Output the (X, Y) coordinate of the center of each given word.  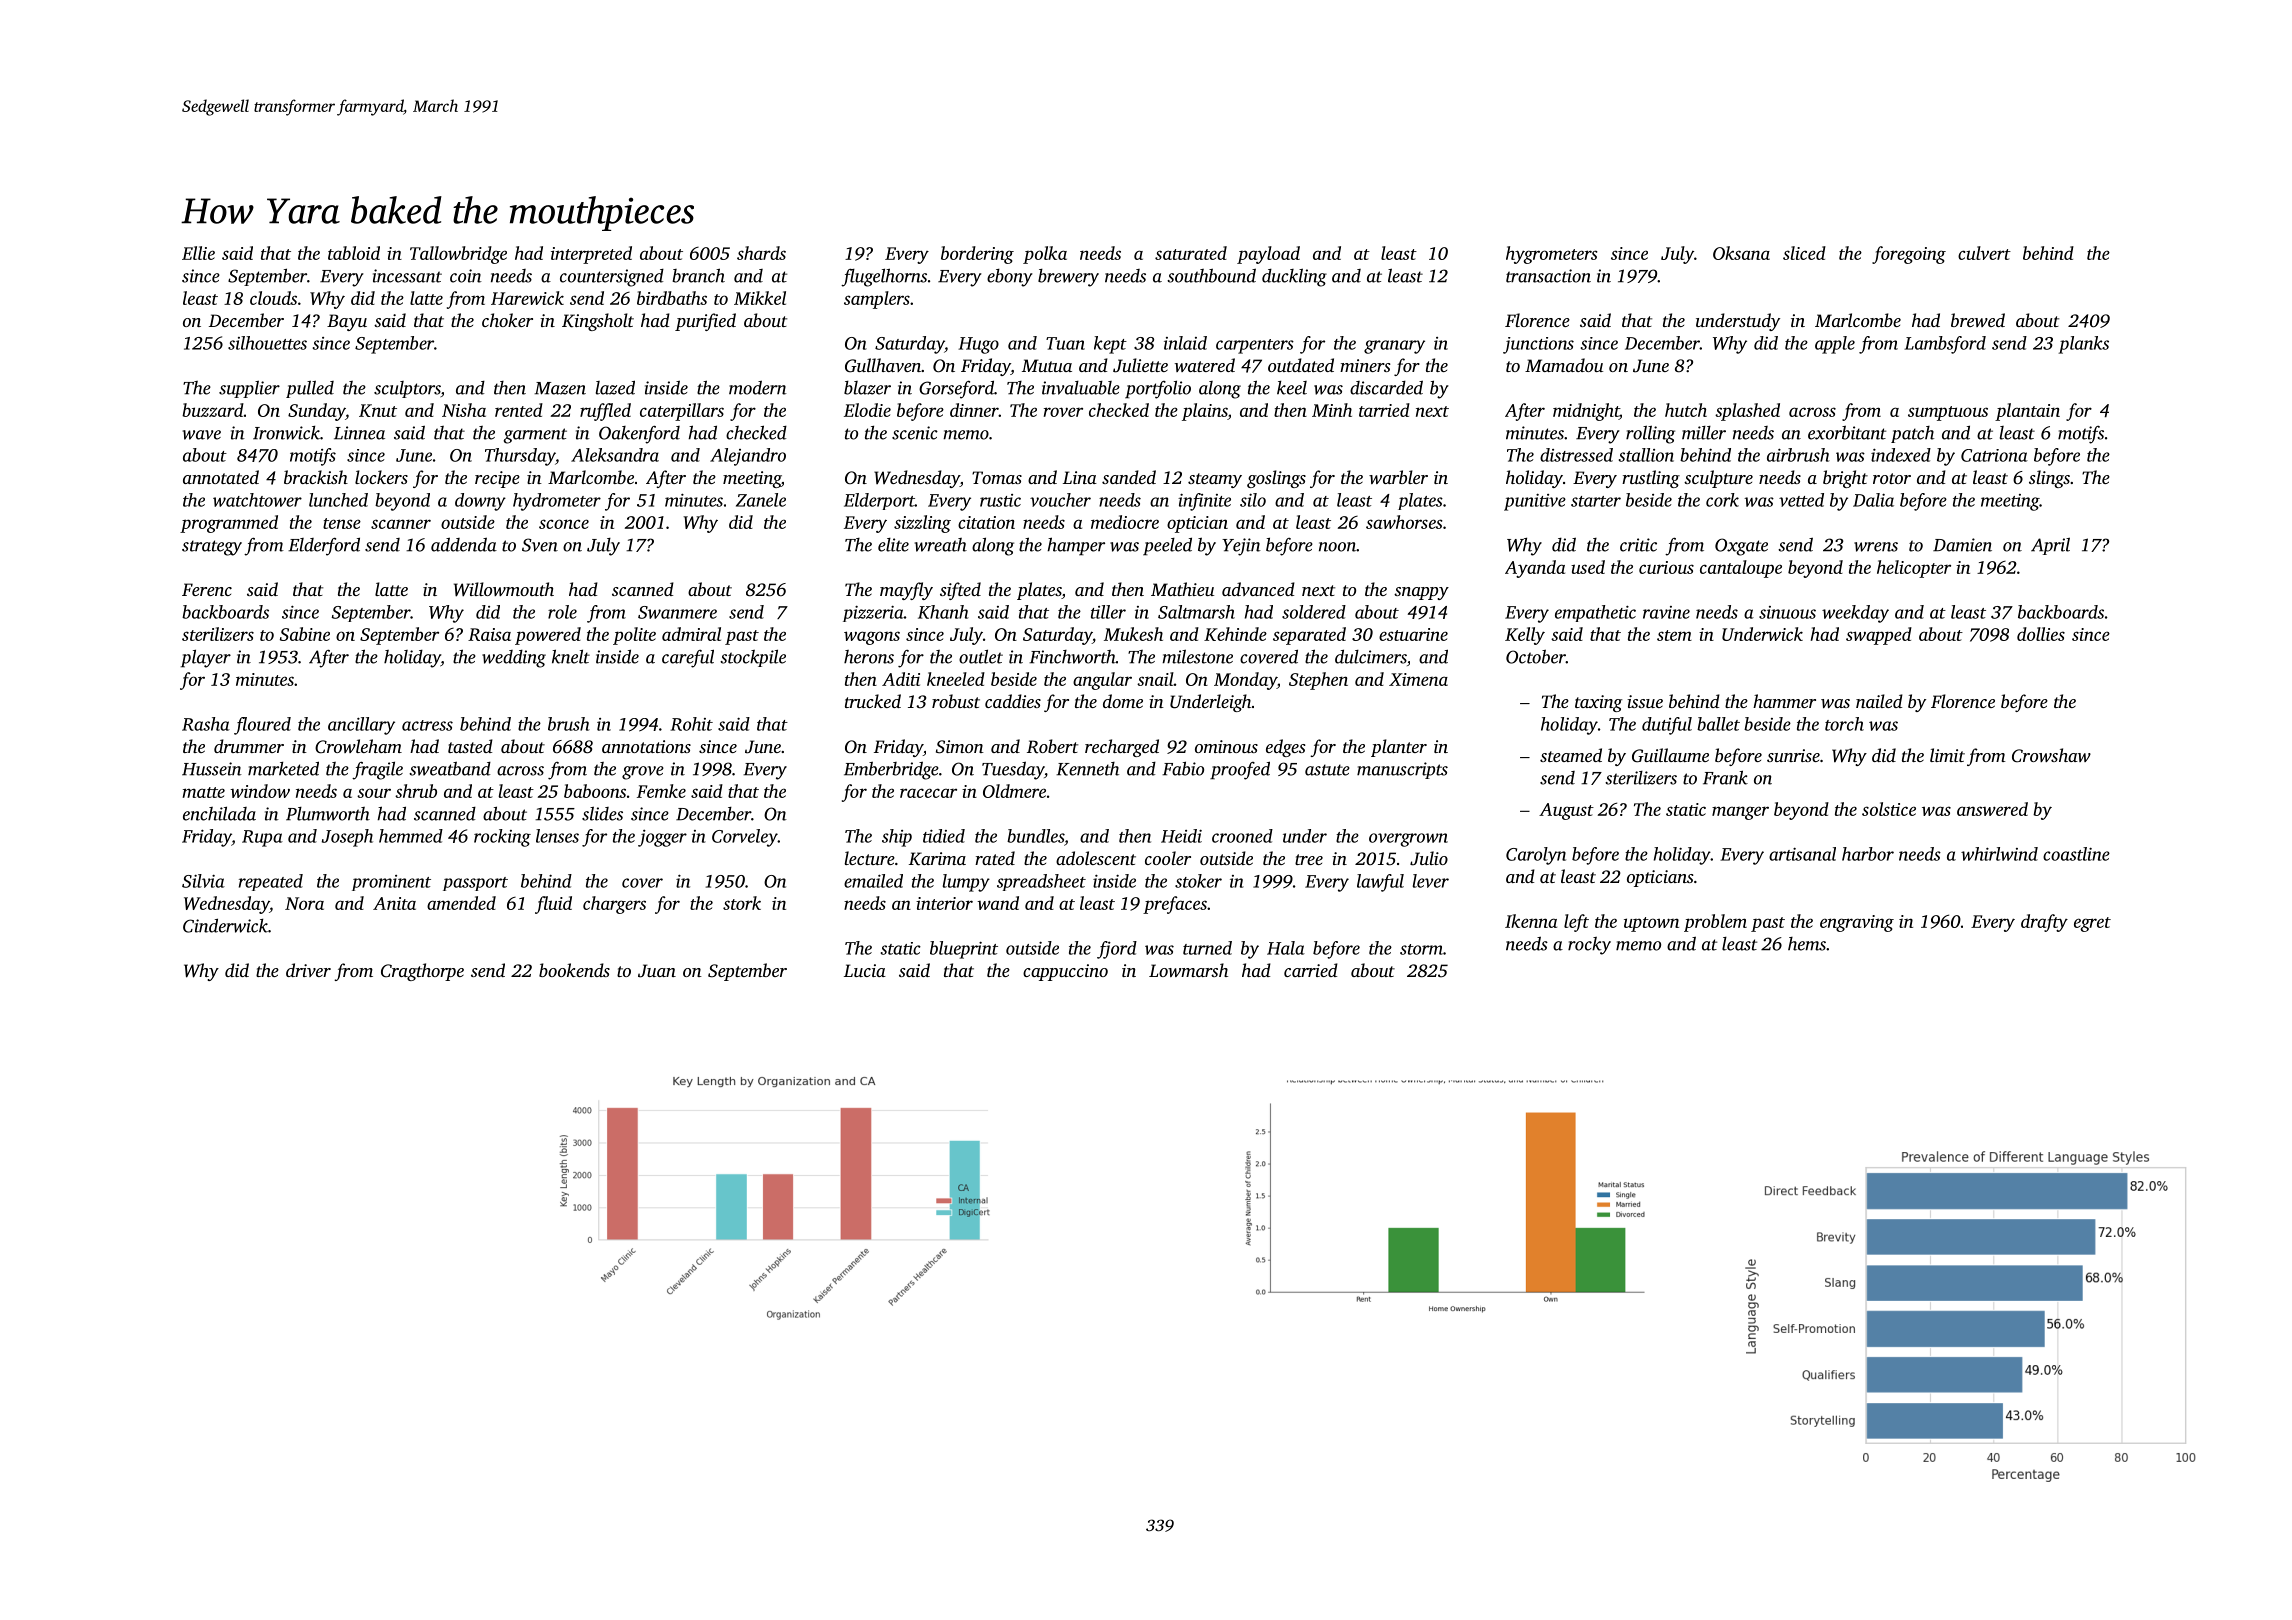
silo (1253, 500)
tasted (470, 746)
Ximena (1418, 679)
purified (705, 322)
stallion (1646, 455)
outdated (1301, 365)
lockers (381, 477)
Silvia (203, 881)
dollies (2041, 634)
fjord (1117, 950)
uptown (1651, 924)
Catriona (1994, 455)
